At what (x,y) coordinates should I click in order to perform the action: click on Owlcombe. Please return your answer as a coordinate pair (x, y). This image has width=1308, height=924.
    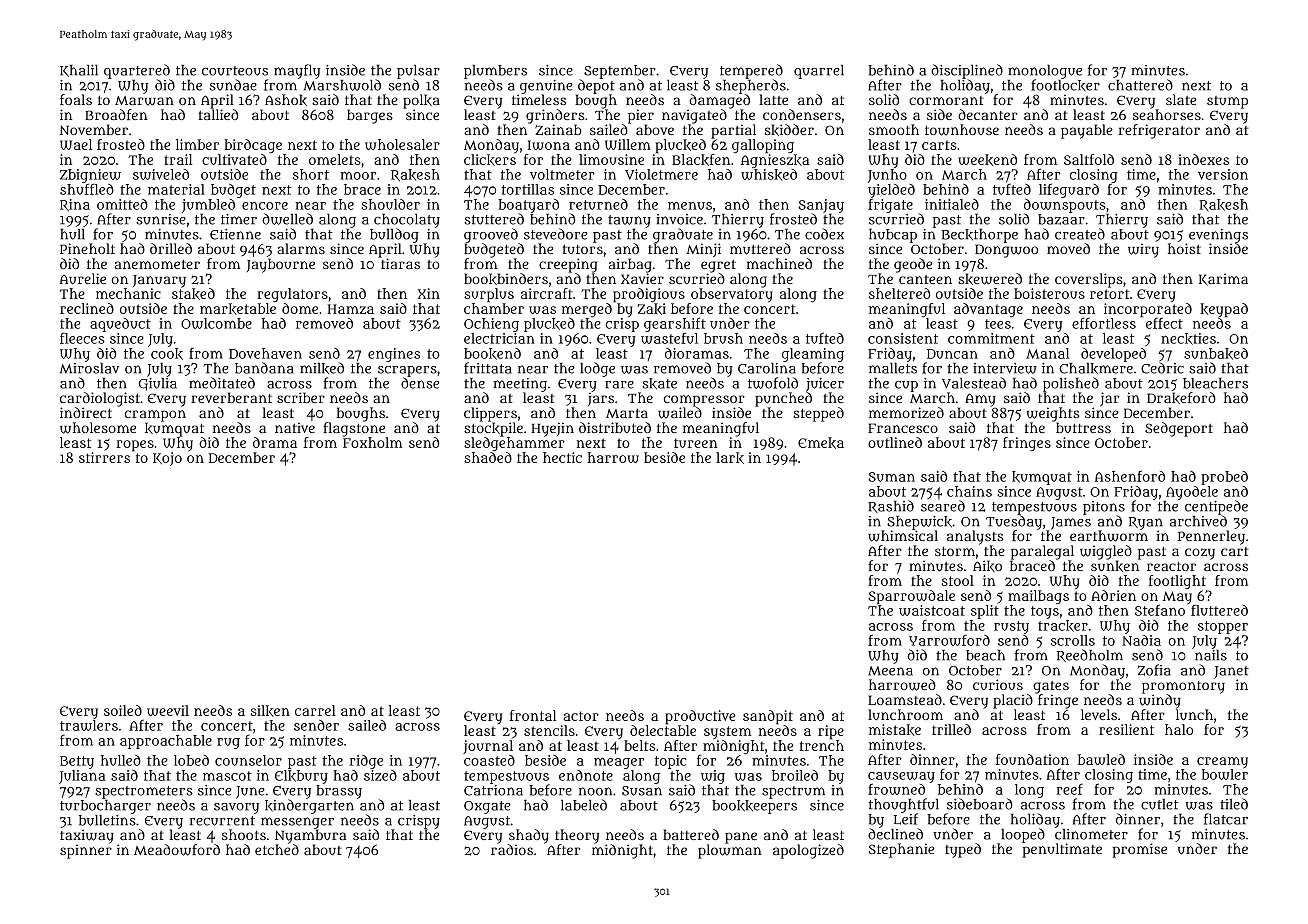
    Looking at the image, I should click on (216, 323).
